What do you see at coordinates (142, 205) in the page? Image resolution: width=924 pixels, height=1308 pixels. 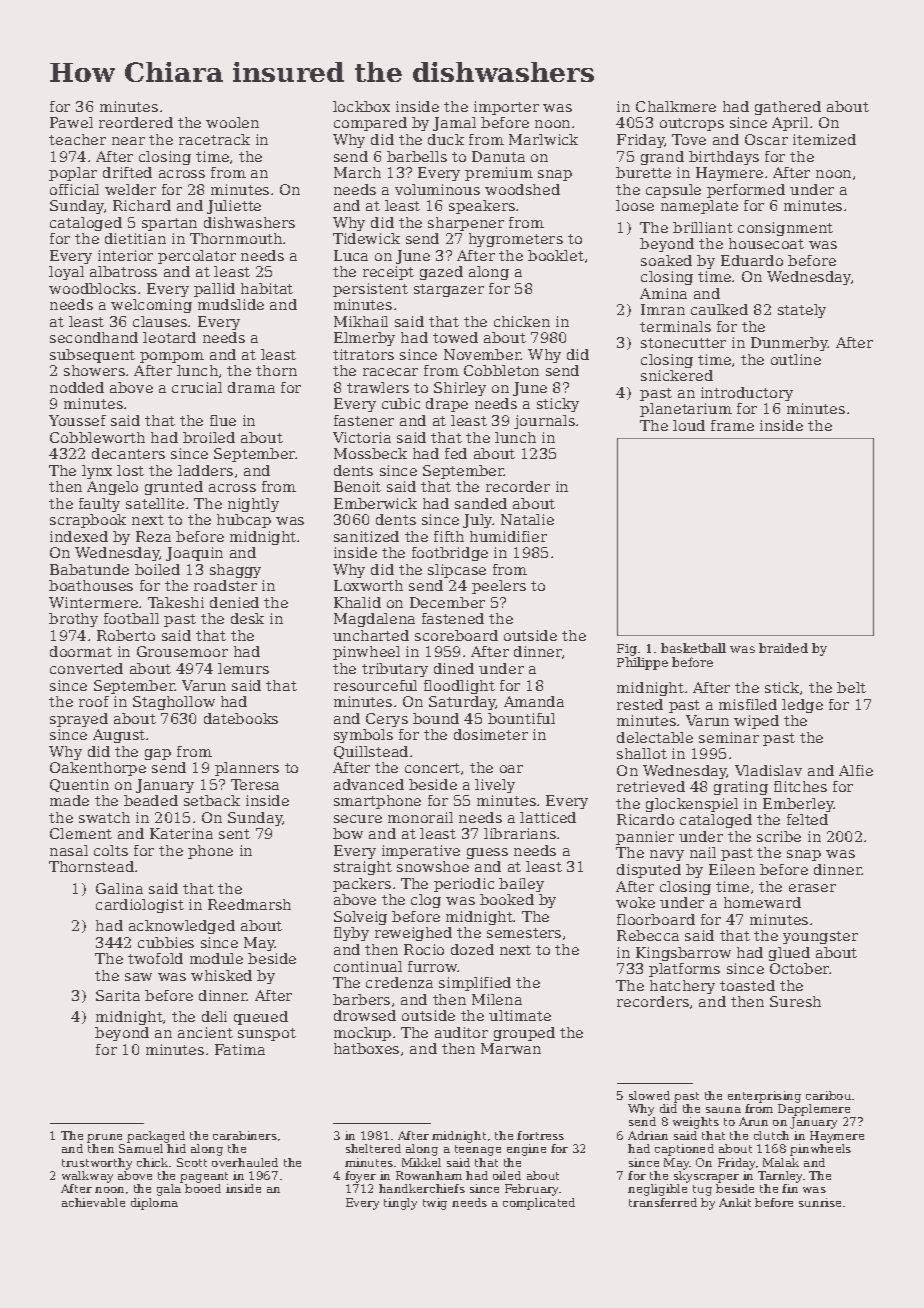 I see `Richard` at bounding box center [142, 205].
